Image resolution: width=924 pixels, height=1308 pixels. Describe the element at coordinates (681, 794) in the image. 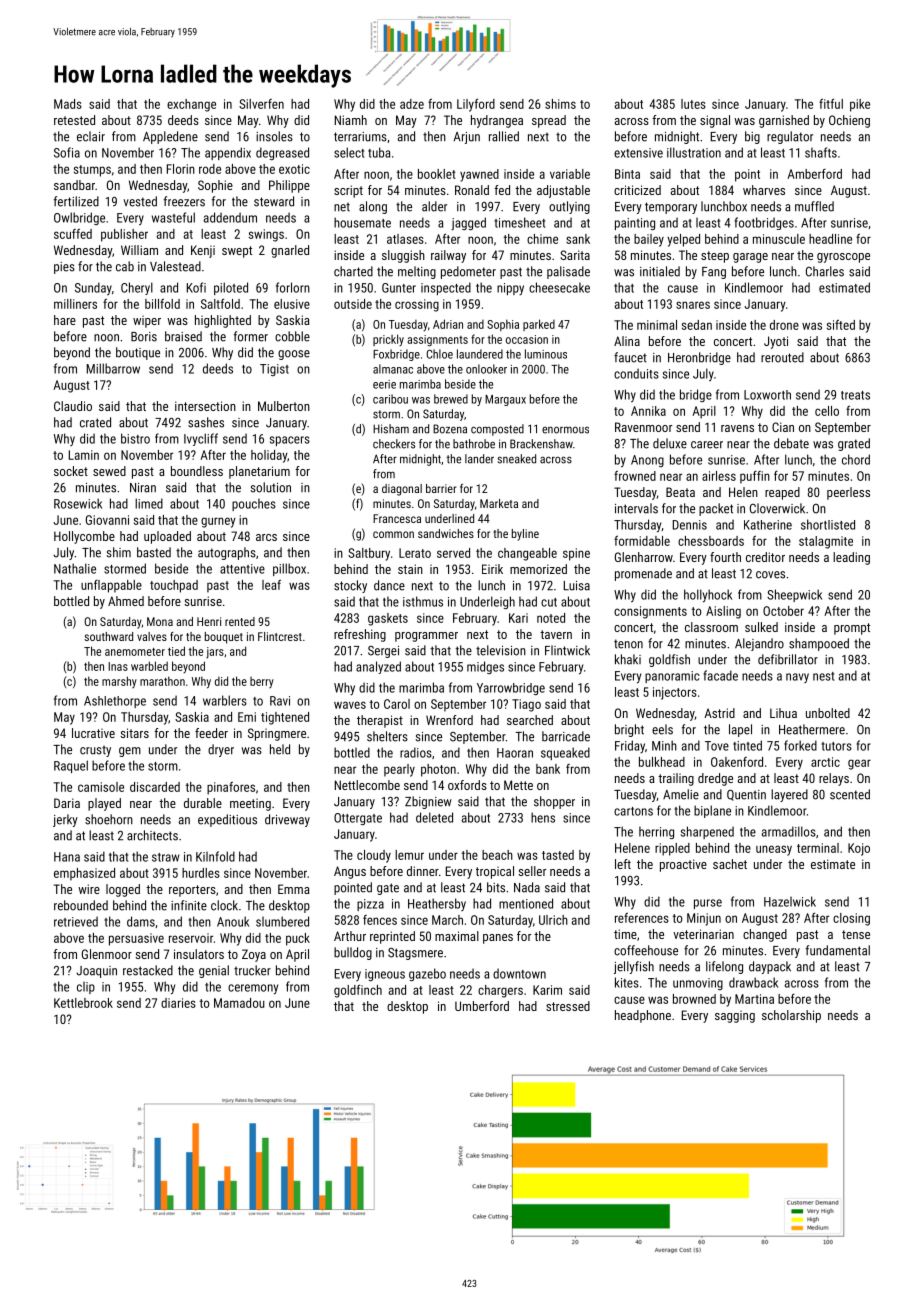

I see `Amelie` at that location.
